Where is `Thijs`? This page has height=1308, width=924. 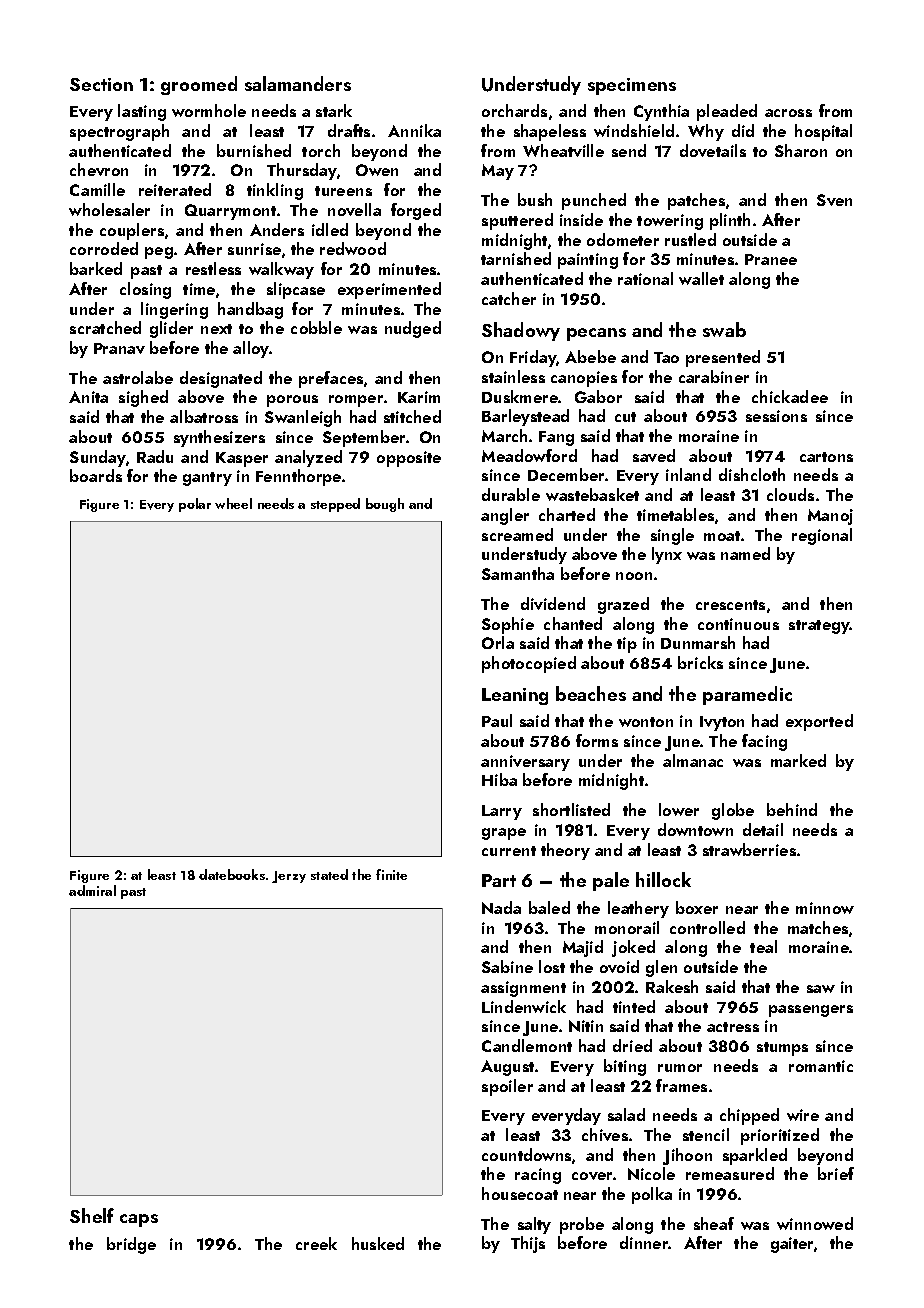 Thijs is located at coordinates (528, 1244).
